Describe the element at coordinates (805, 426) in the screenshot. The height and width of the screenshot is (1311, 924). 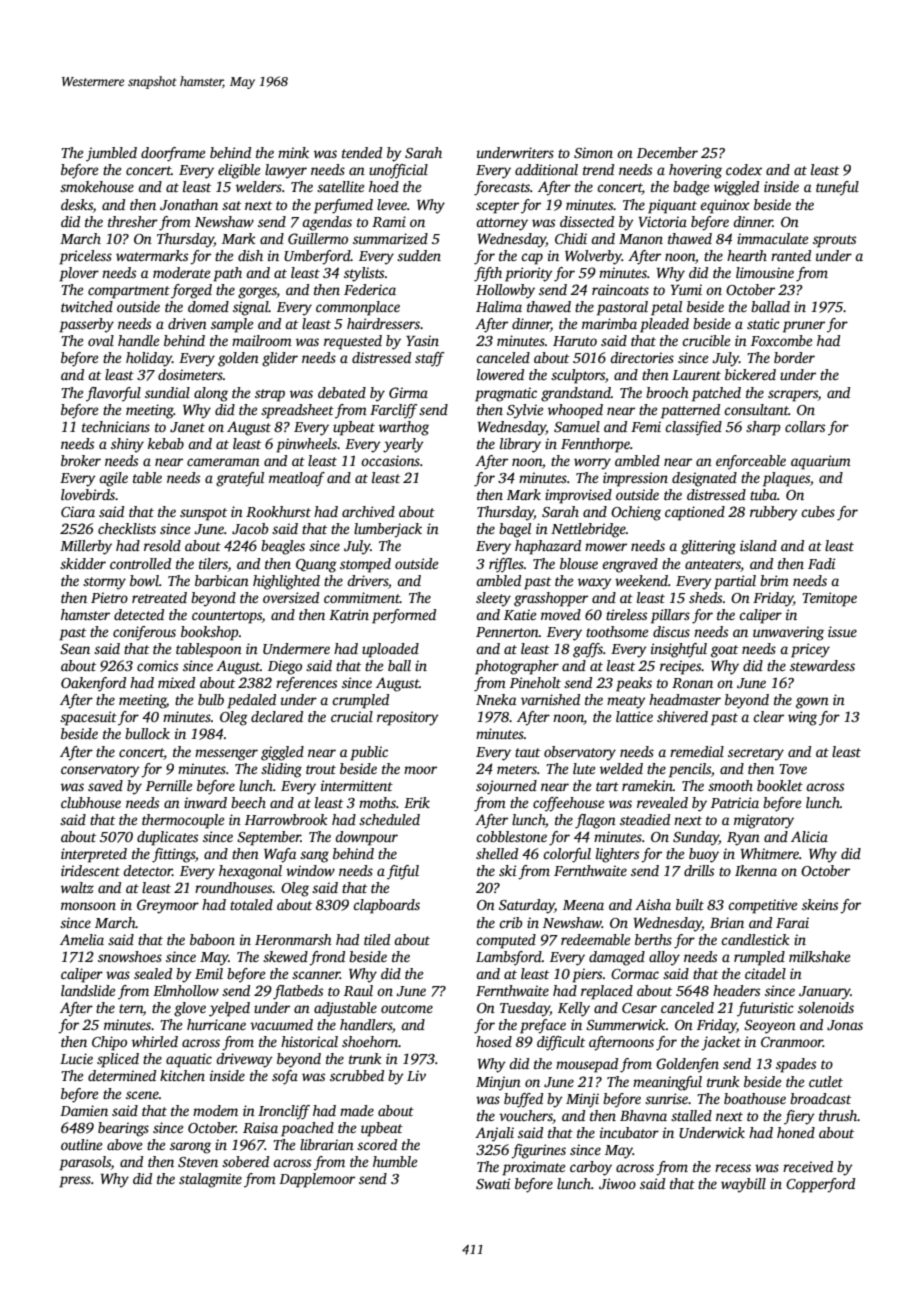
I see `collars` at that location.
